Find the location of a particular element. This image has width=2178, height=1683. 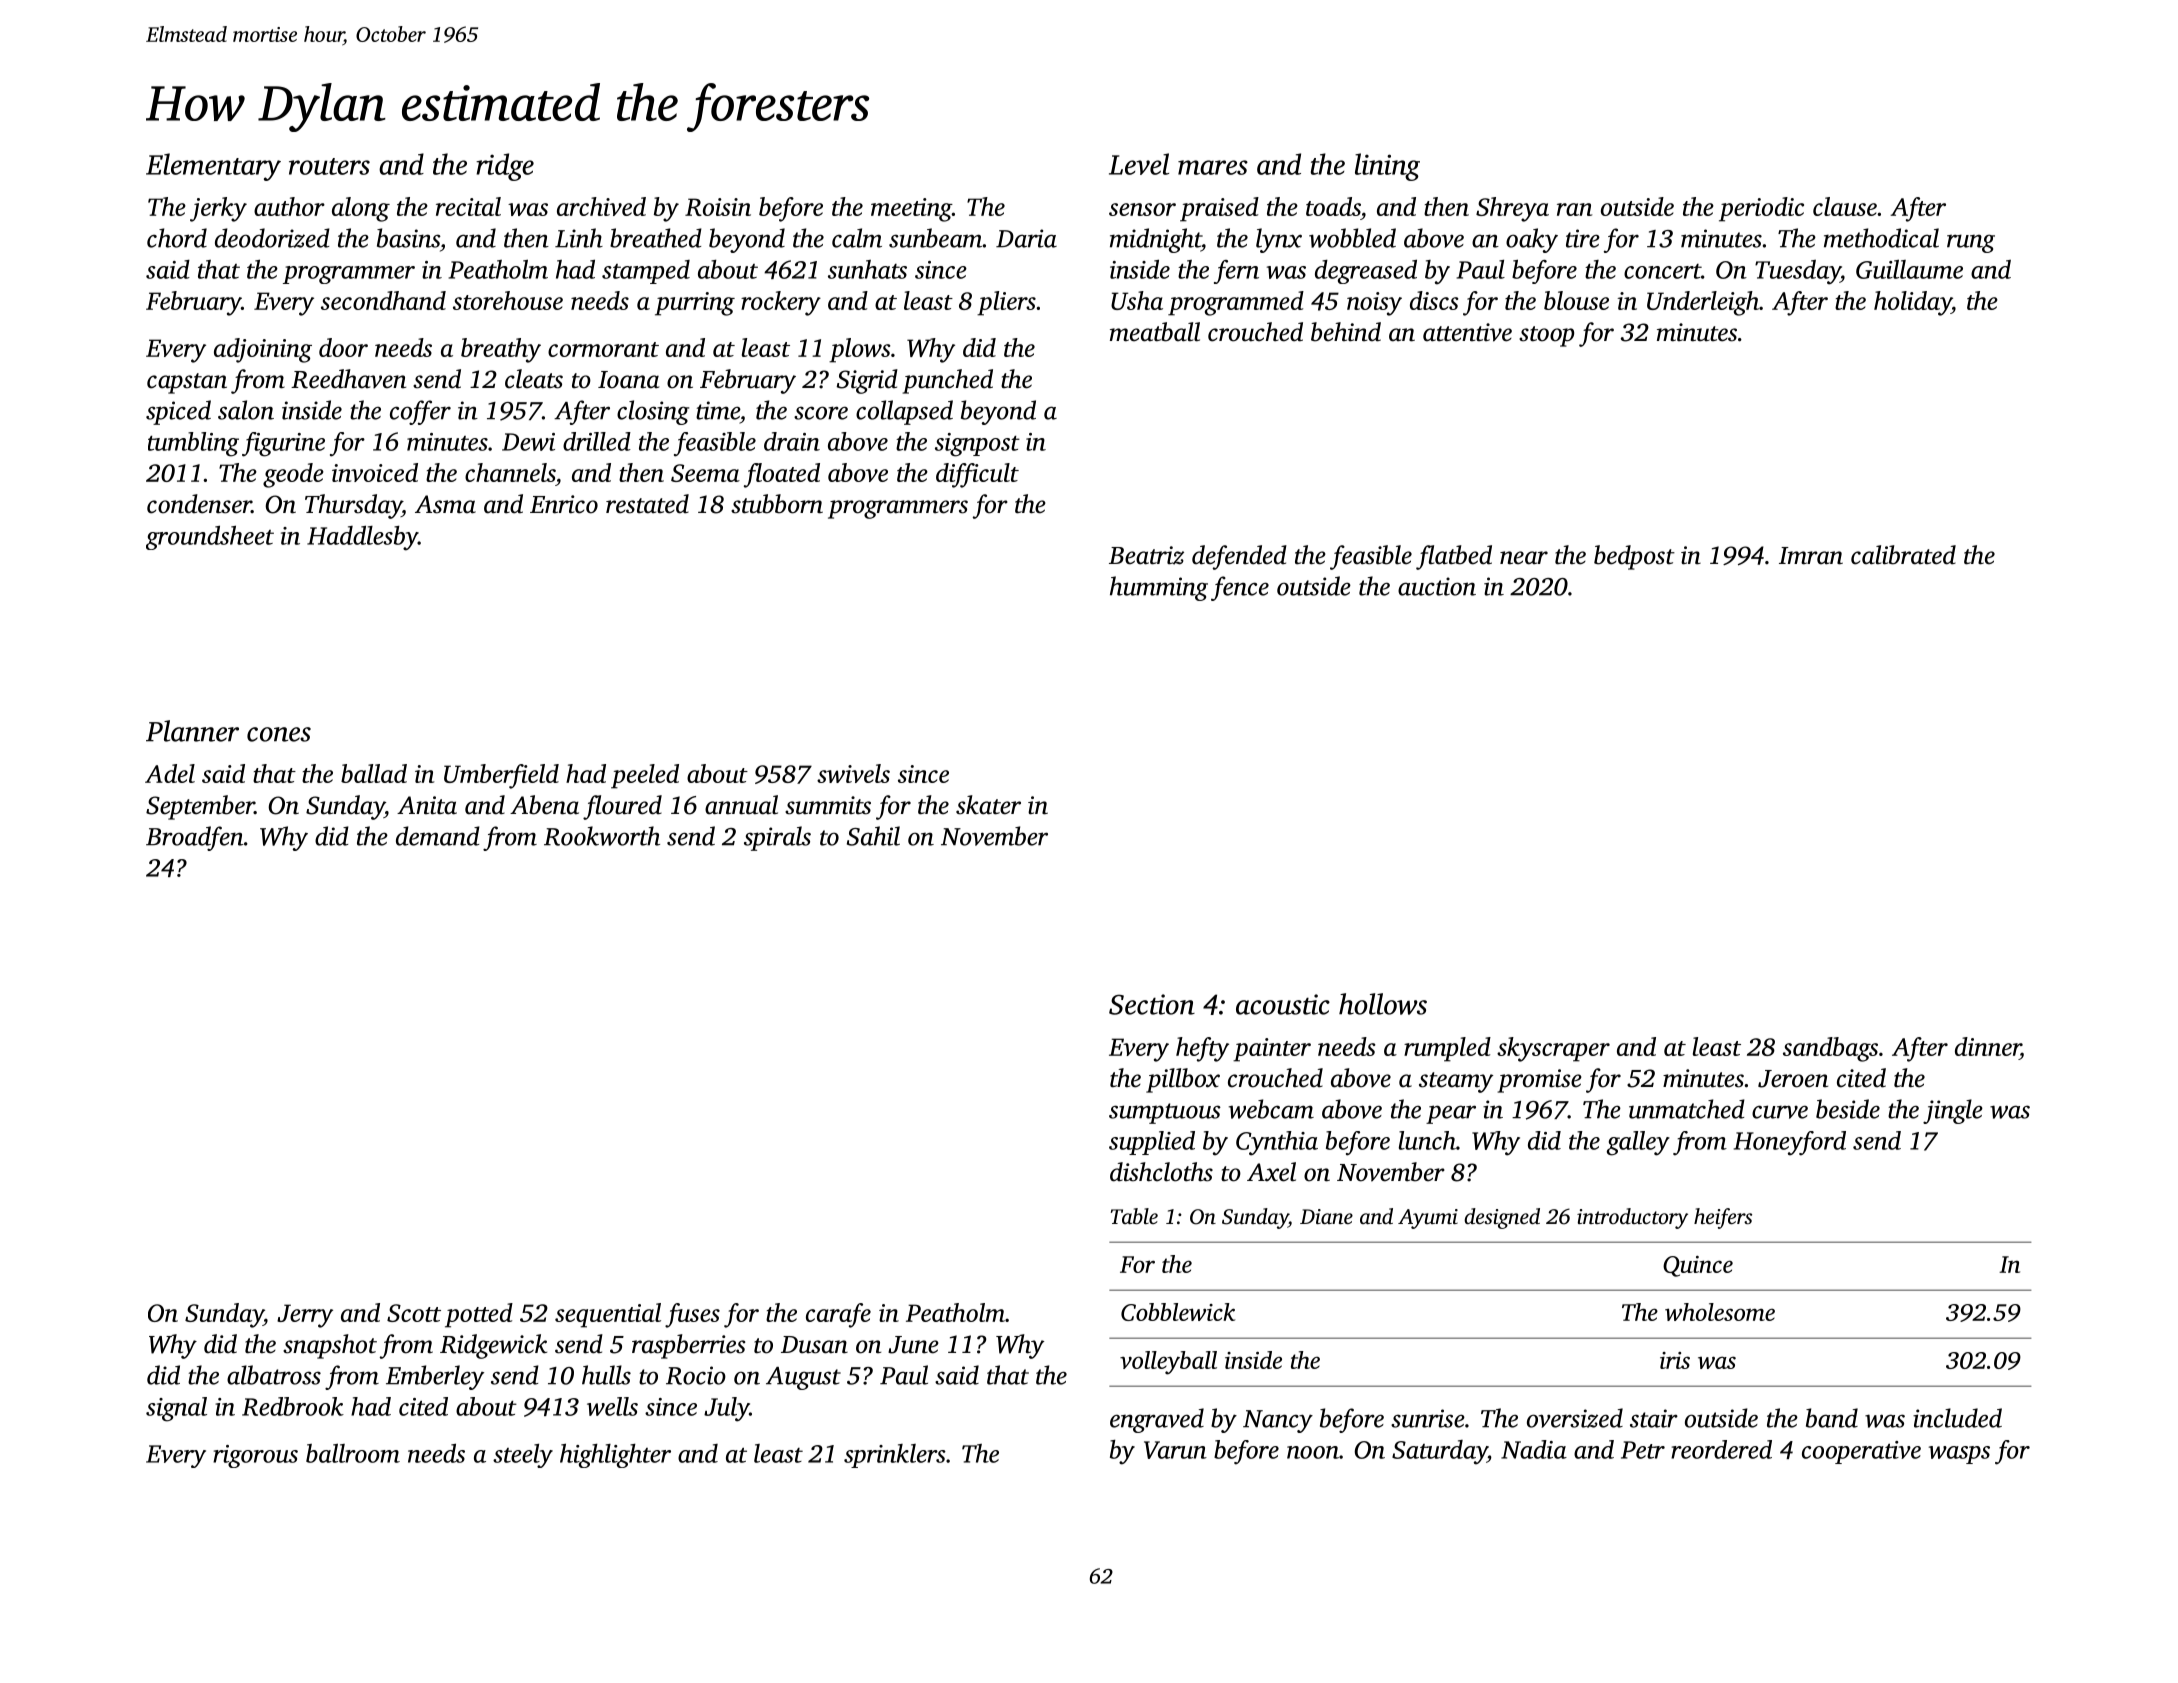

noon is located at coordinates (1313, 1452).
